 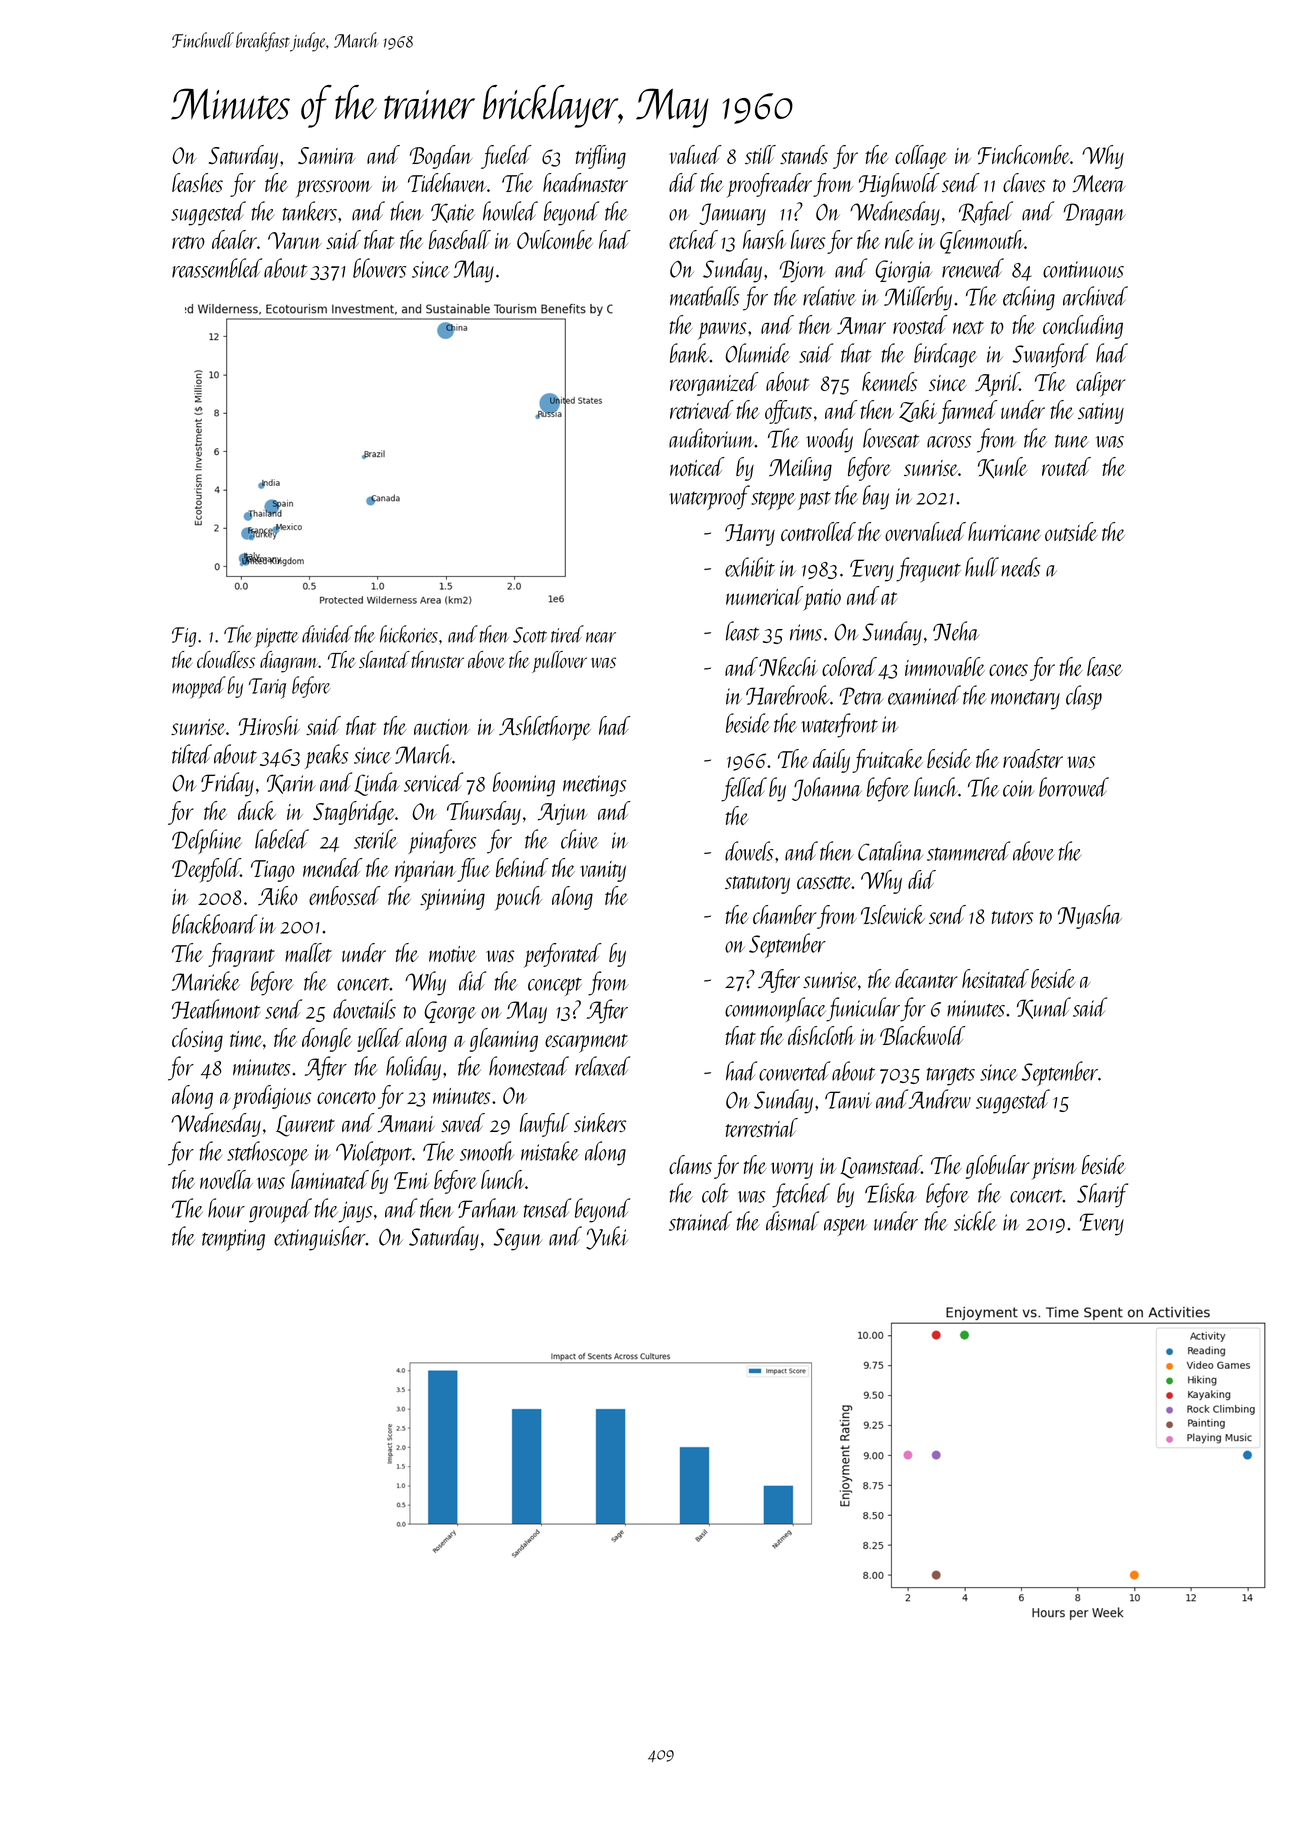 I want to click on auction, so click(x=442, y=727).
